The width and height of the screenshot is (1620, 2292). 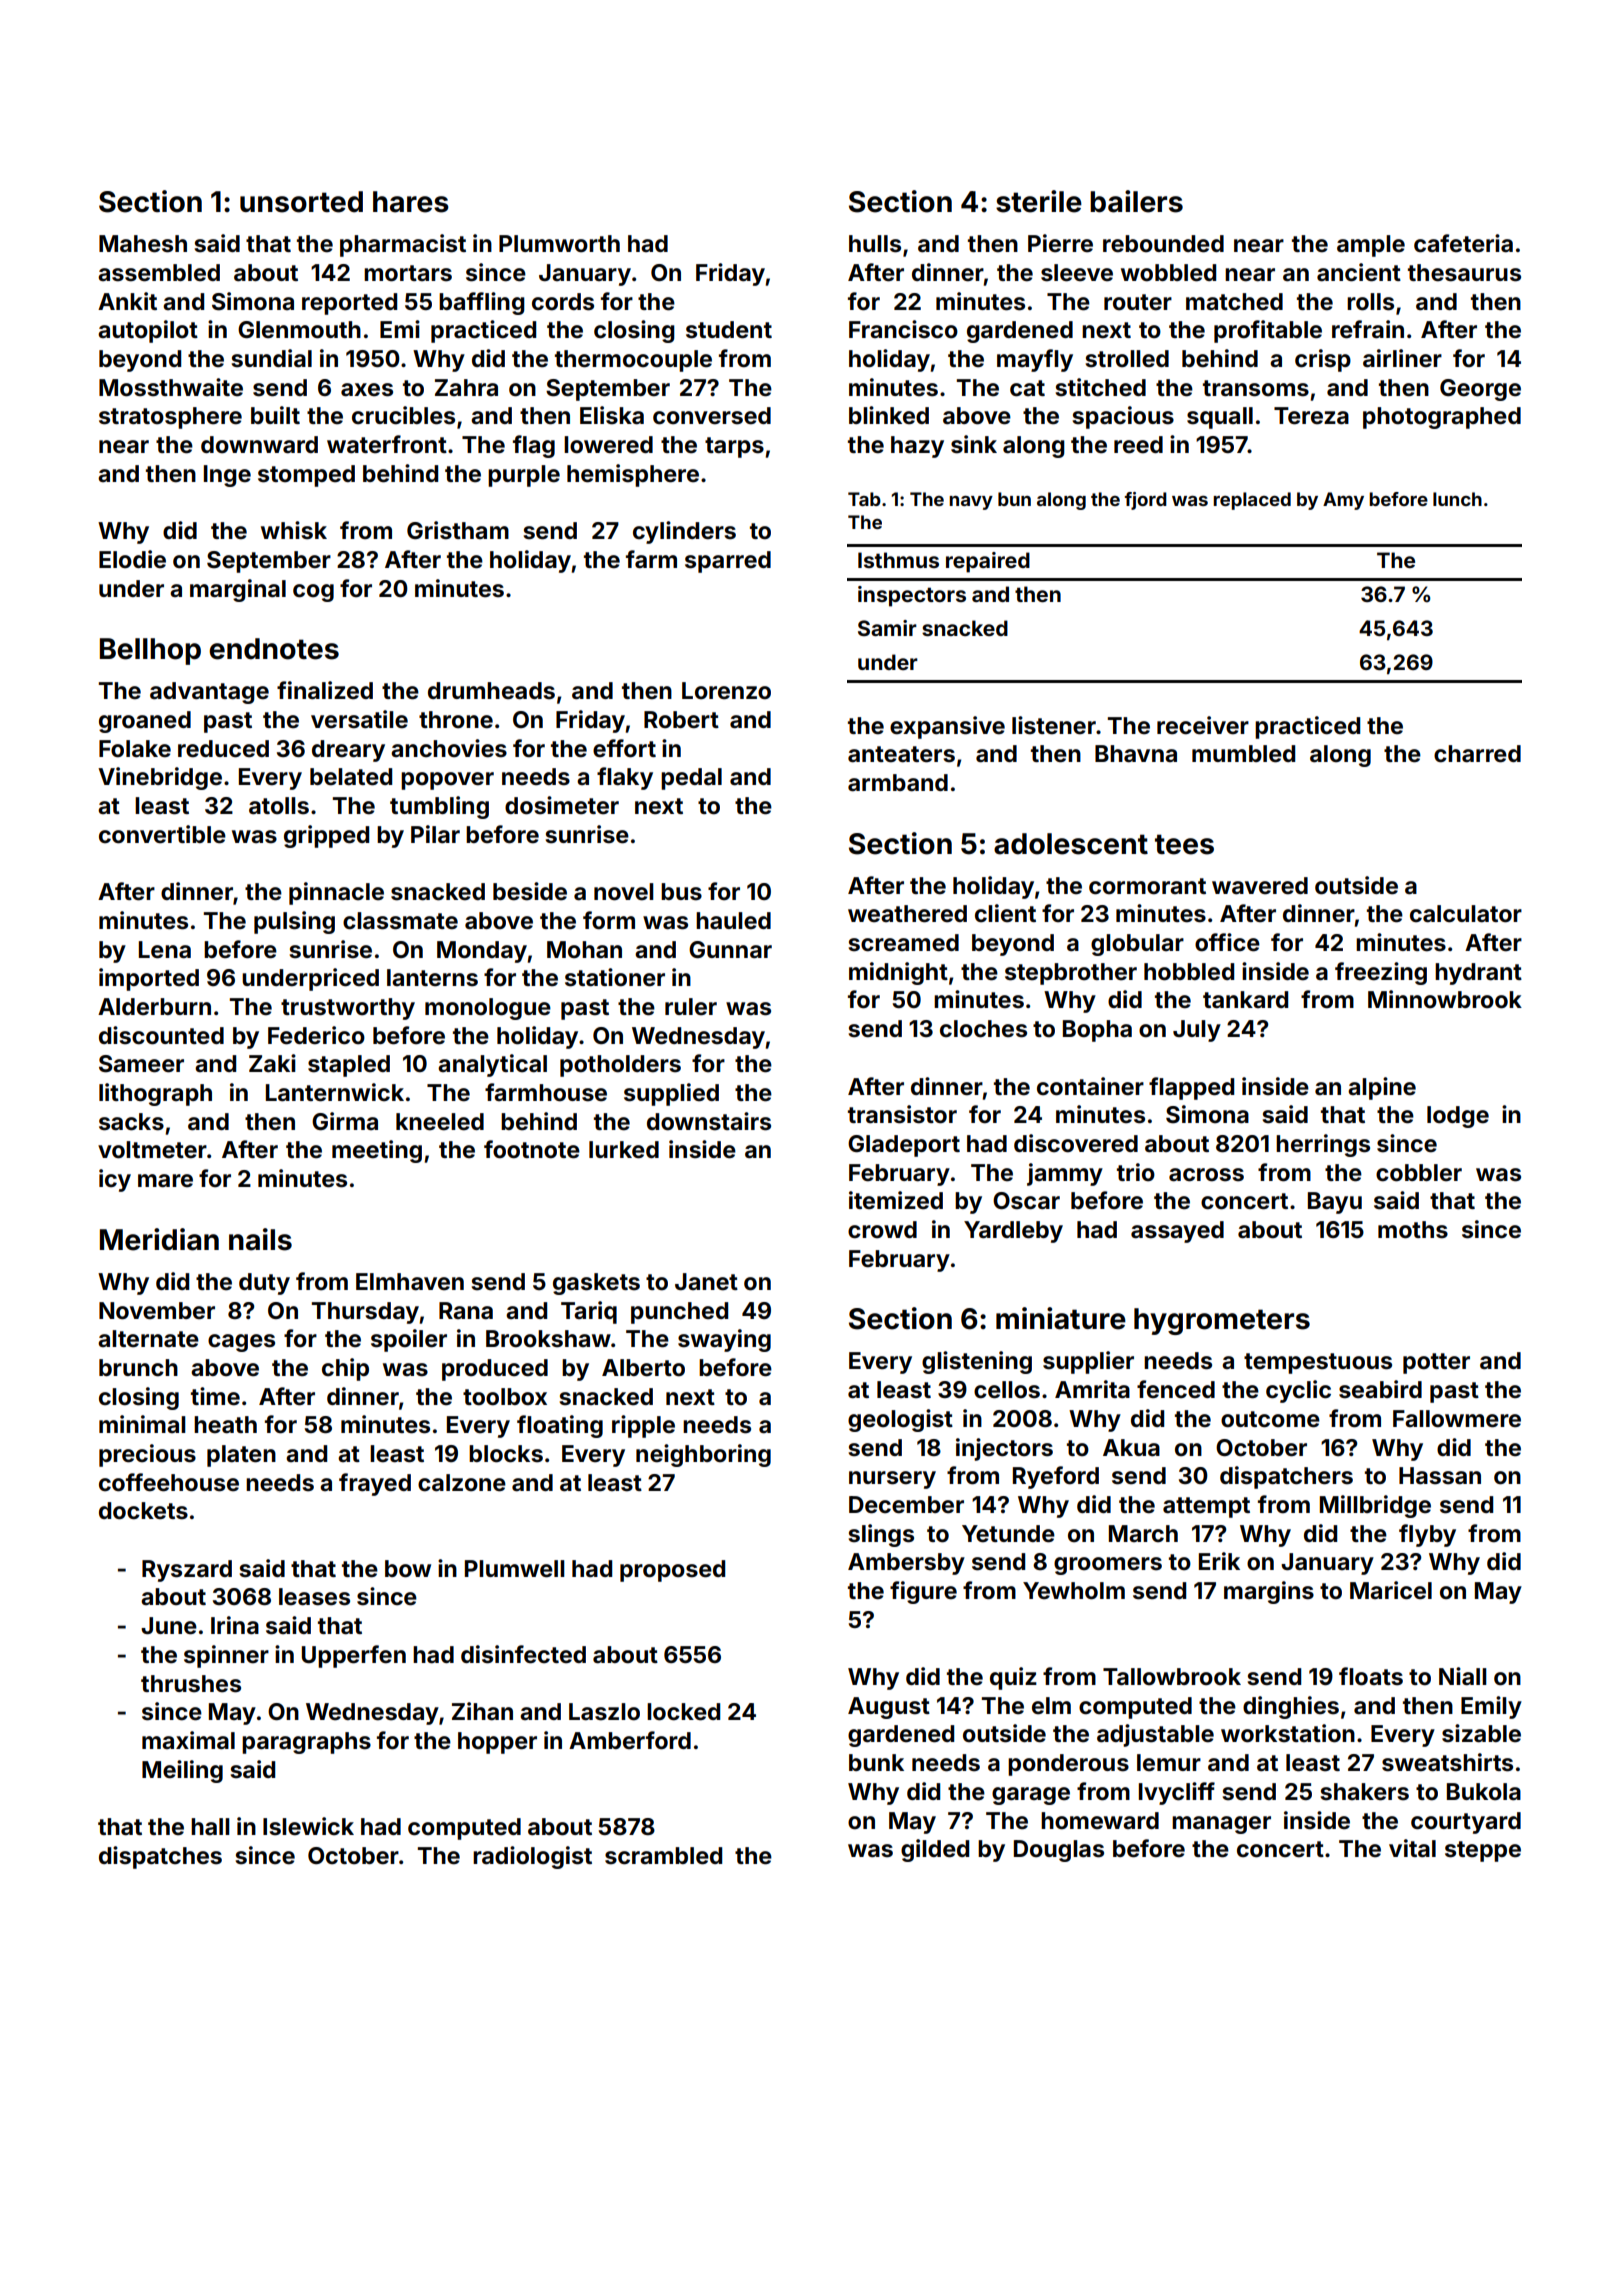 What do you see at coordinates (1222, 1321) in the screenshot?
I see `hygrometers` at bounding box center [1222, 1321].
